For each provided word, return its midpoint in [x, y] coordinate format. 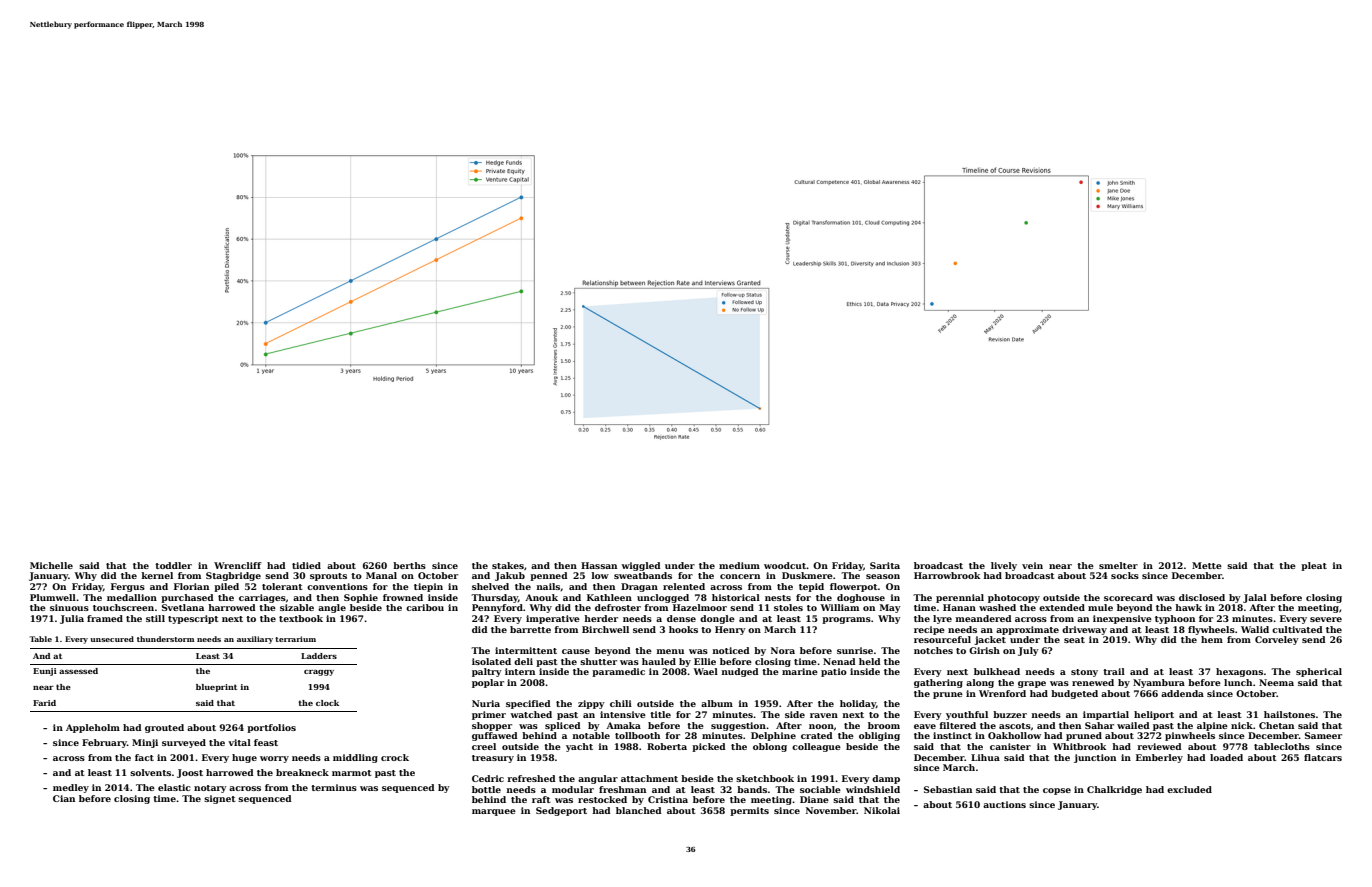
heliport [1154, 715]
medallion [132, 597]
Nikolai [882, 810]
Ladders [319, 656]
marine [800, 671]
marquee [494, 812]
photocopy [1014, 598]
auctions [1004, 804]
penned [549, 576]
